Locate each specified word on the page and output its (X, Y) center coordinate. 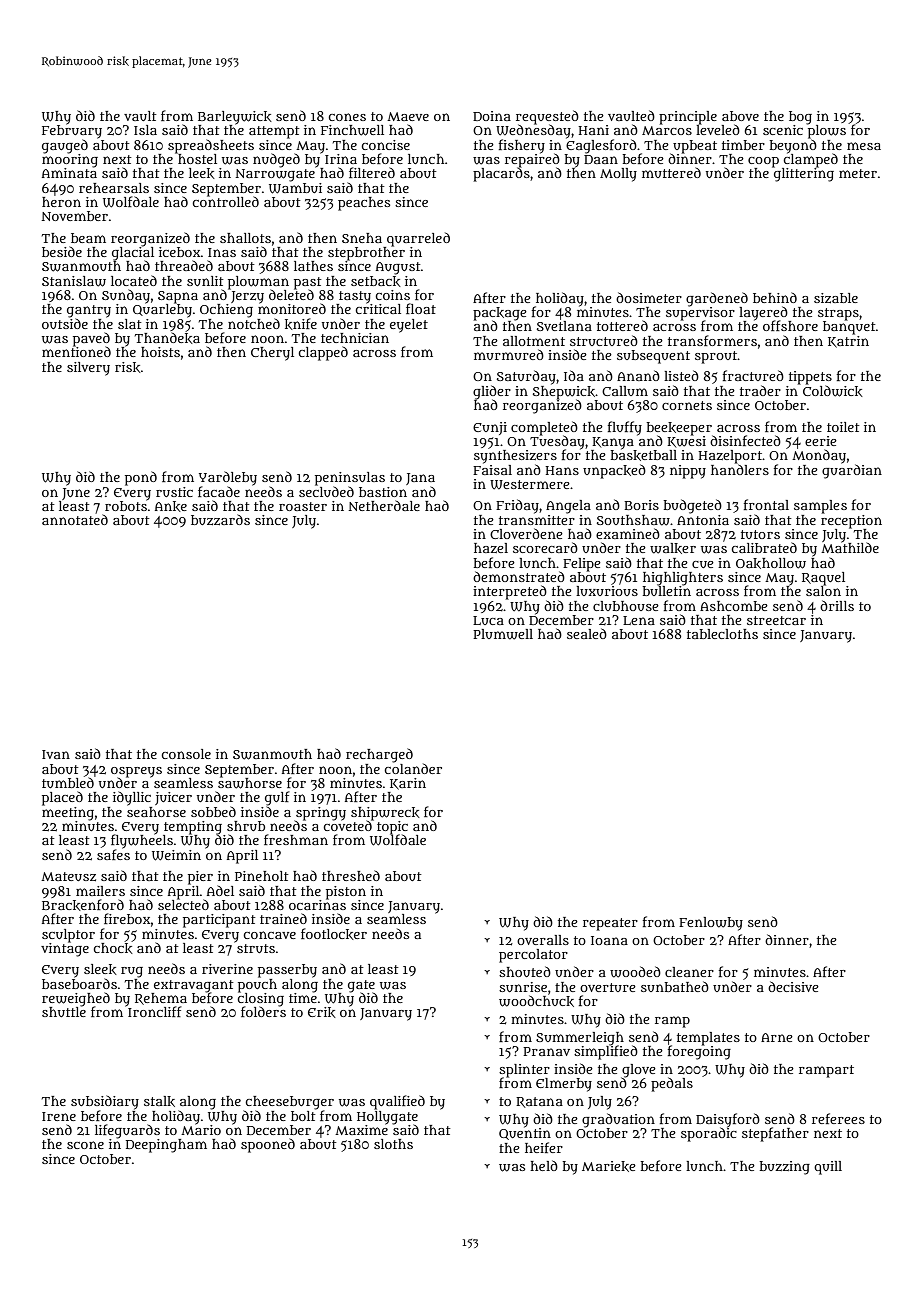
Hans (562, 470)
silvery (88, 369)
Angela (568, 507)
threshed (351, 875)
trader (760, 390)
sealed (587, 633)
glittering (803, 174)
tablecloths (722, 634)
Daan (601, 159)
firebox (127, 918)
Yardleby (228, 478)
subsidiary (105, 1102)
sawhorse (250, 783)
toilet (843, 427)
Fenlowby (711, 924)
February (72, 132)
